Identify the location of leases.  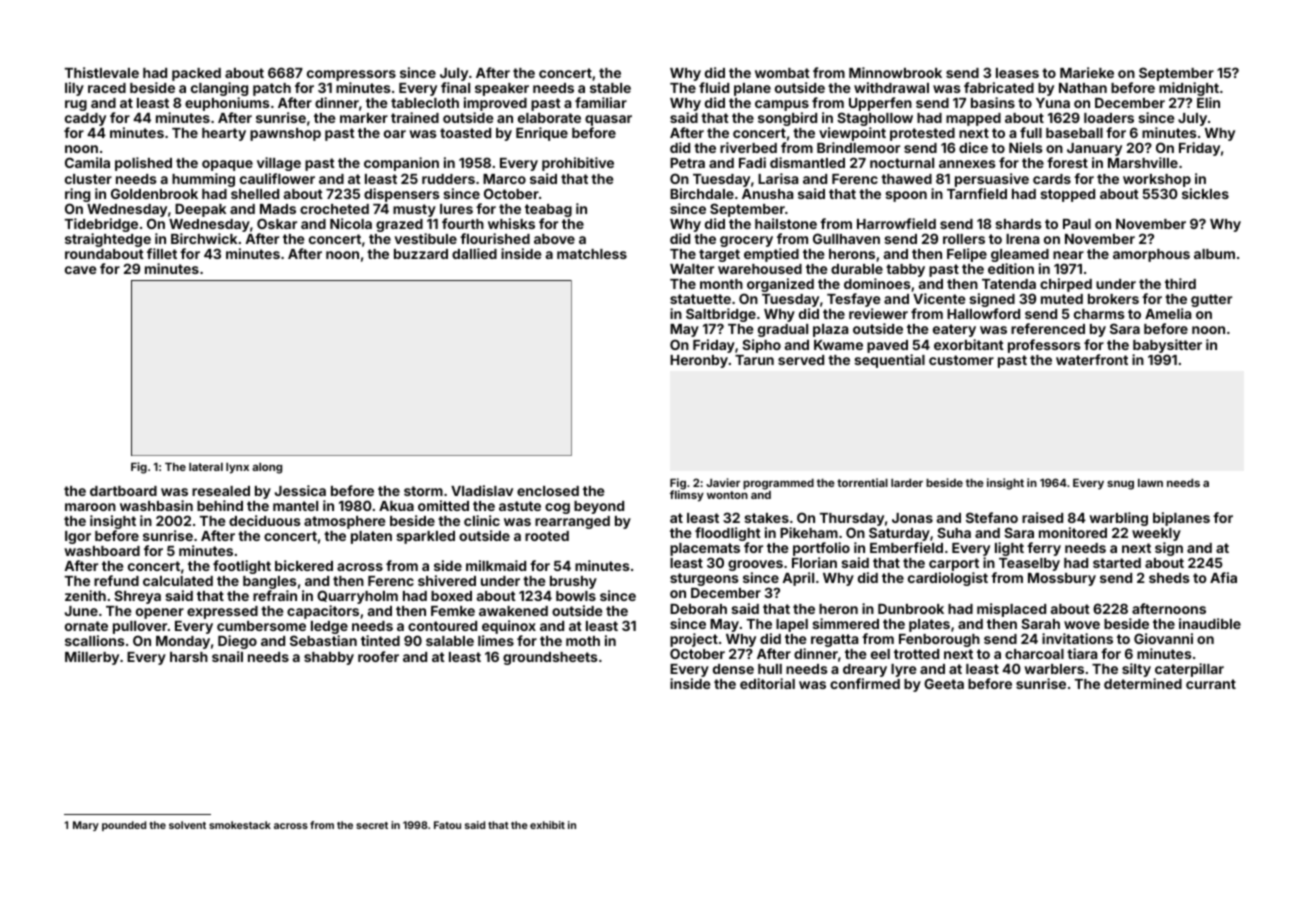
(1017, 73).
